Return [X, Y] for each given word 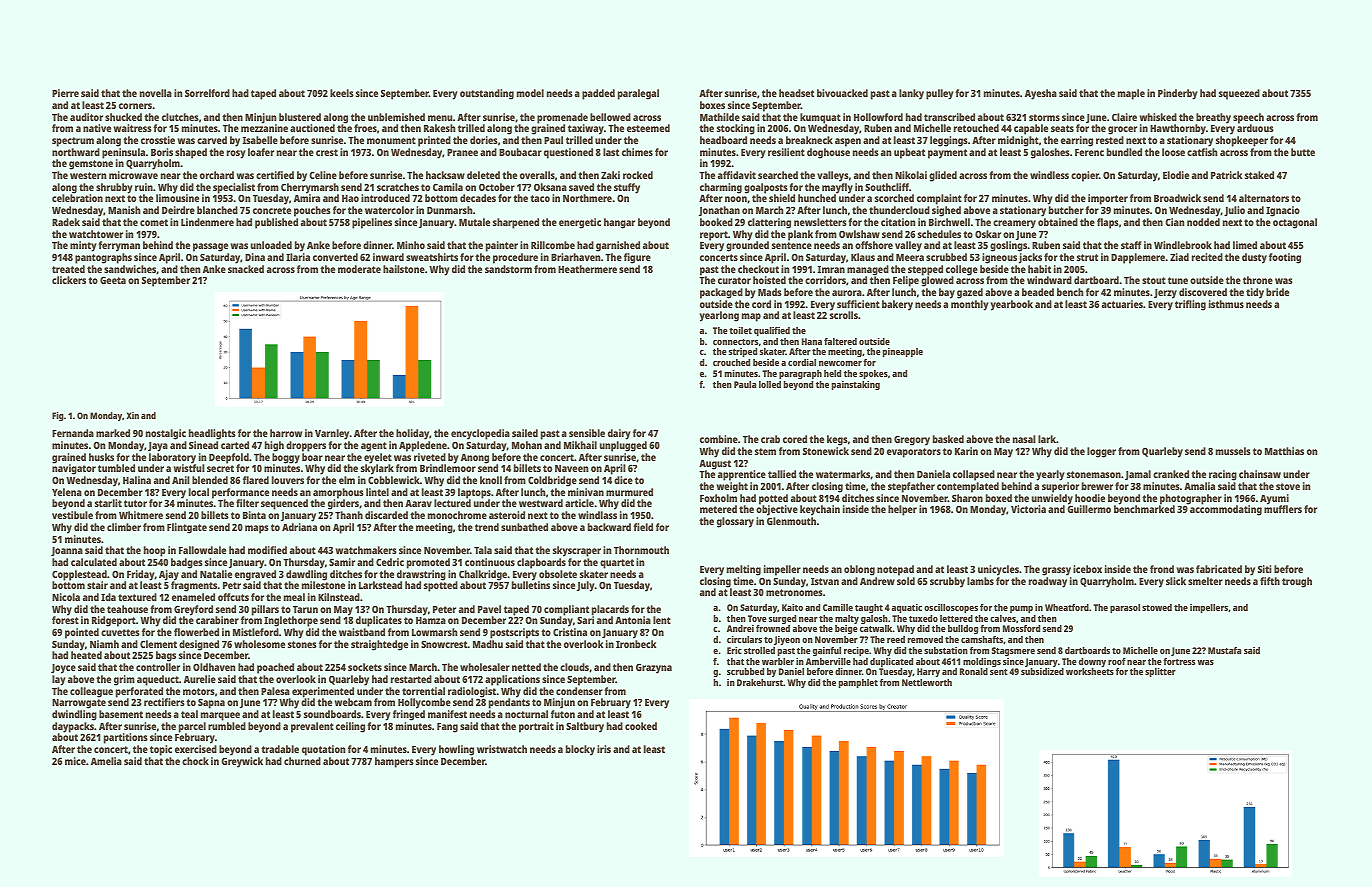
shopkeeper [1242, 141]
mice [75, 761]
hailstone [404, 269]
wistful [189, 468]
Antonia [633, 620]
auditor [86, 117]
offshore [874, 245]
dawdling [306, 575]
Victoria [1028, 509]
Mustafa [1224, 650]
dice [623, 480]
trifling [1190, 305]
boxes [712, 105]
